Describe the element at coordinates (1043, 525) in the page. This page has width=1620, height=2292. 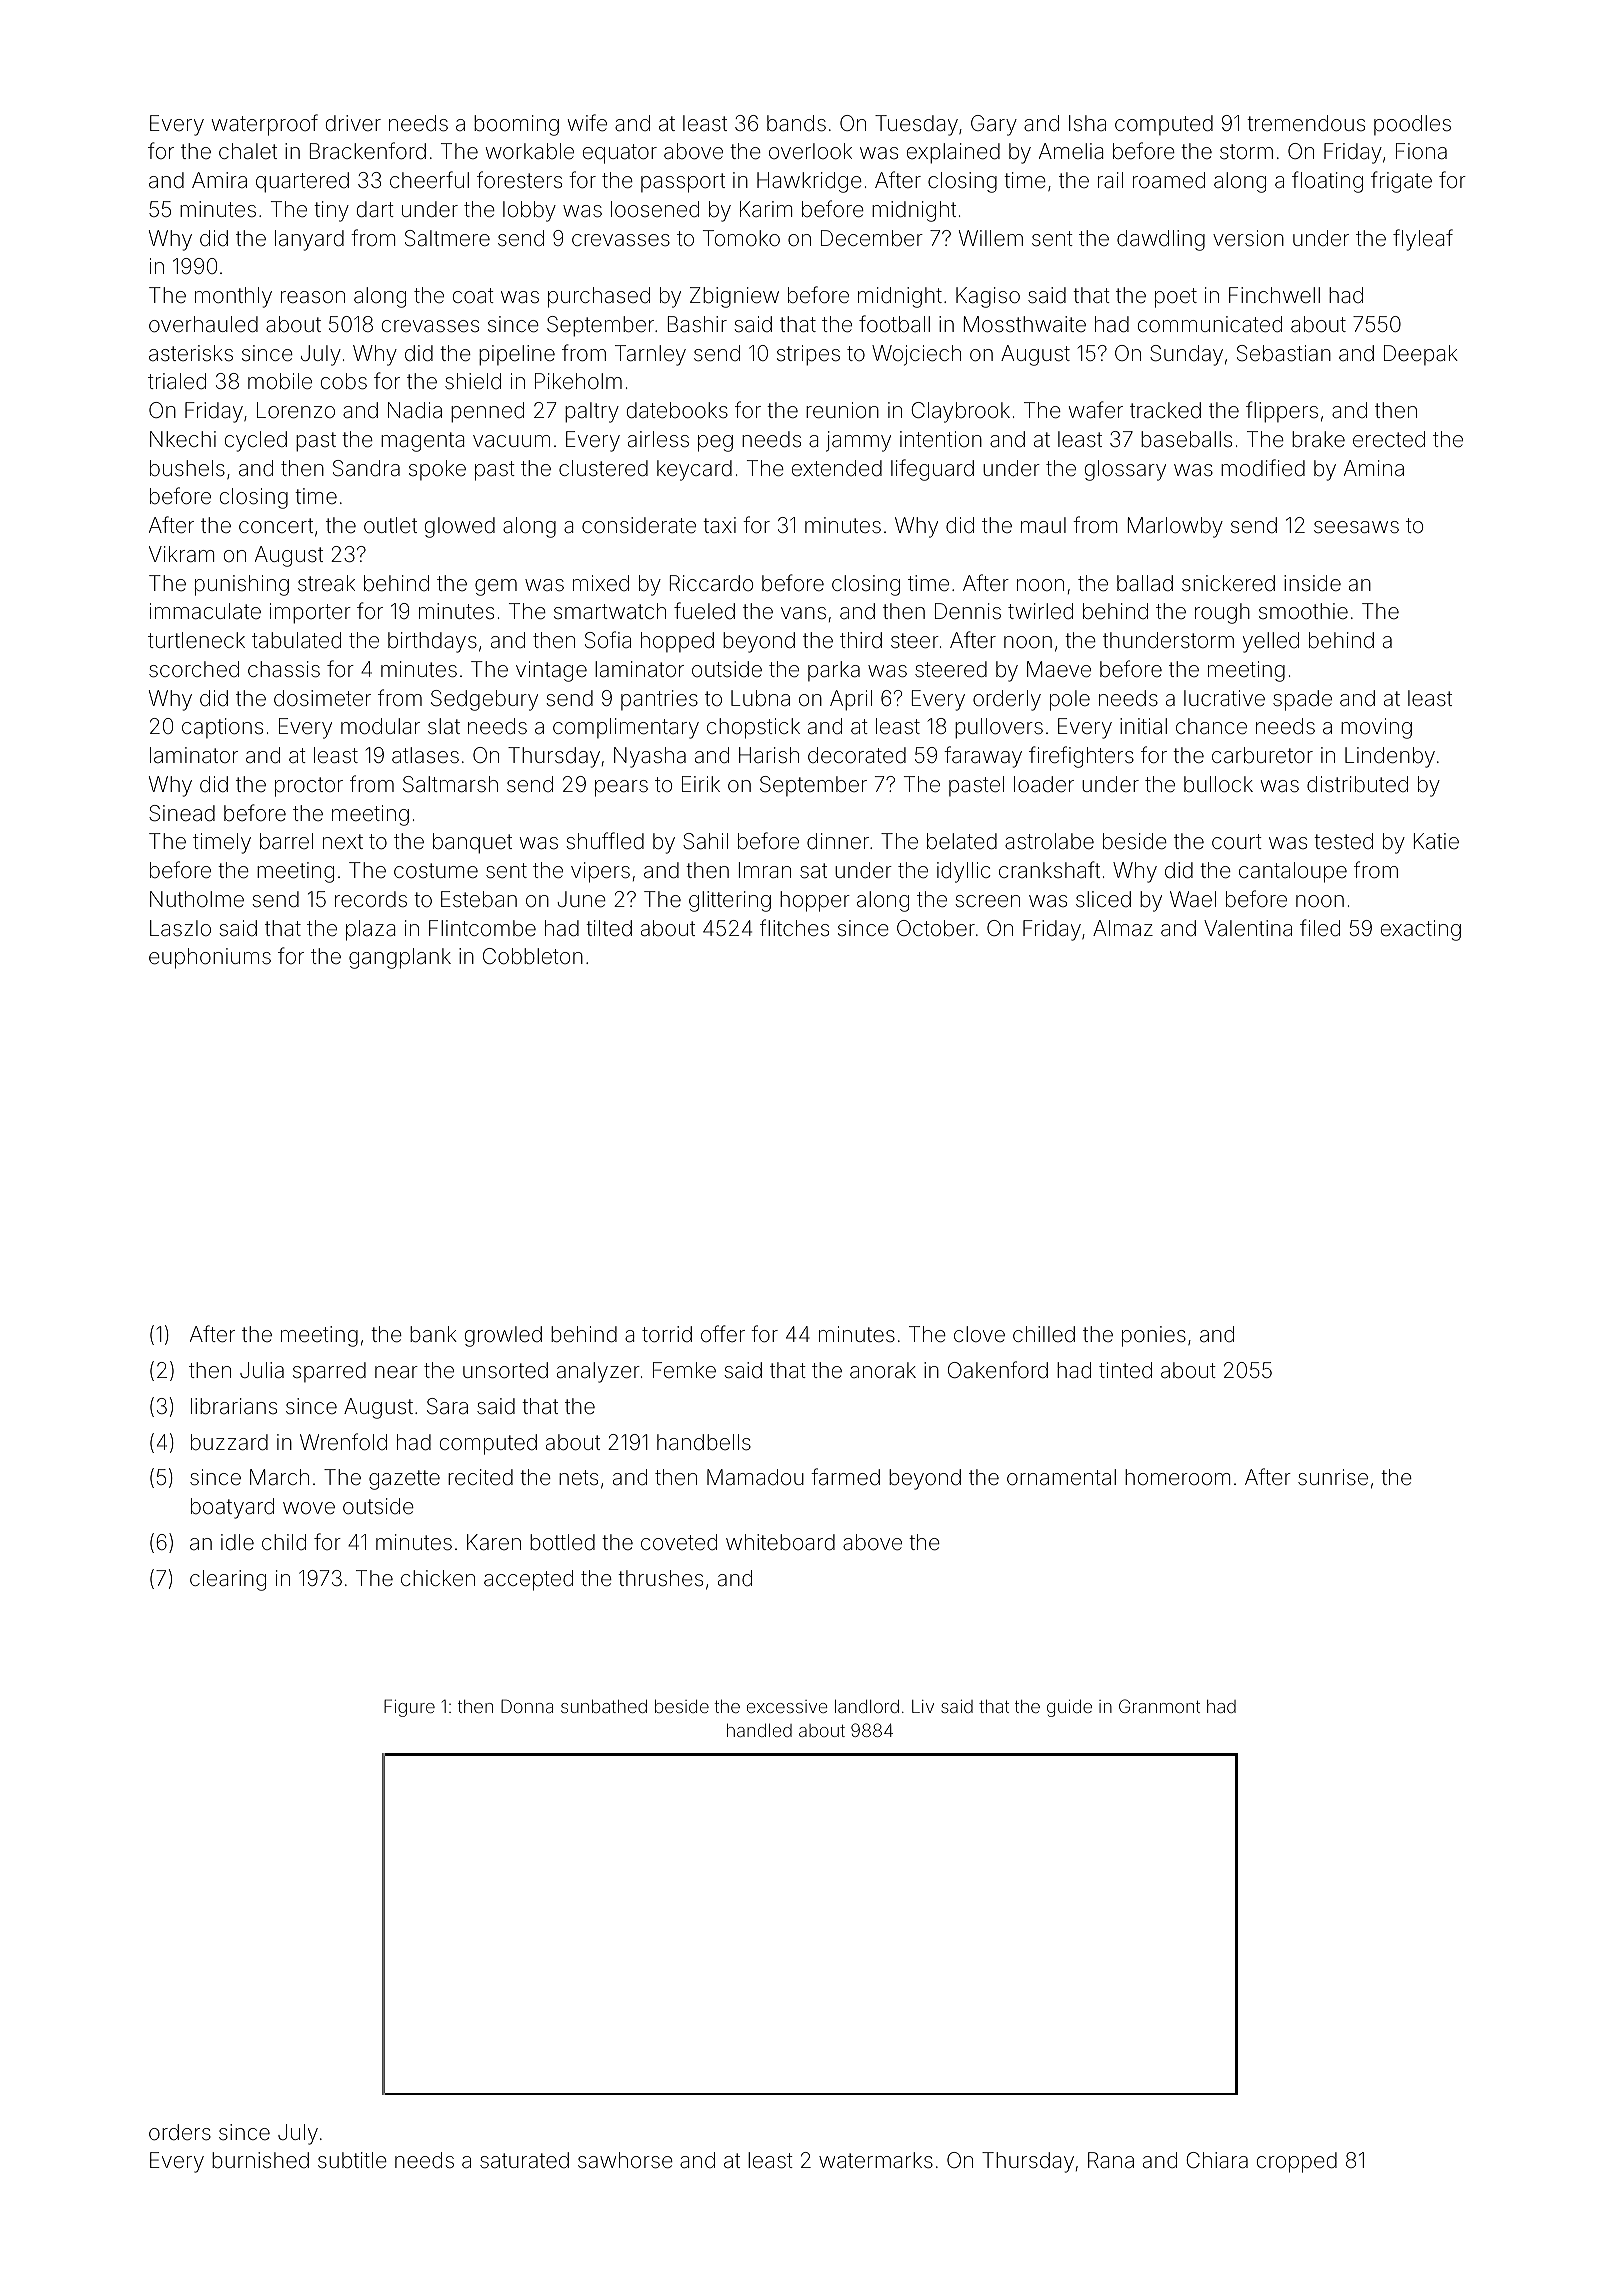
I see `maul` at that location.
